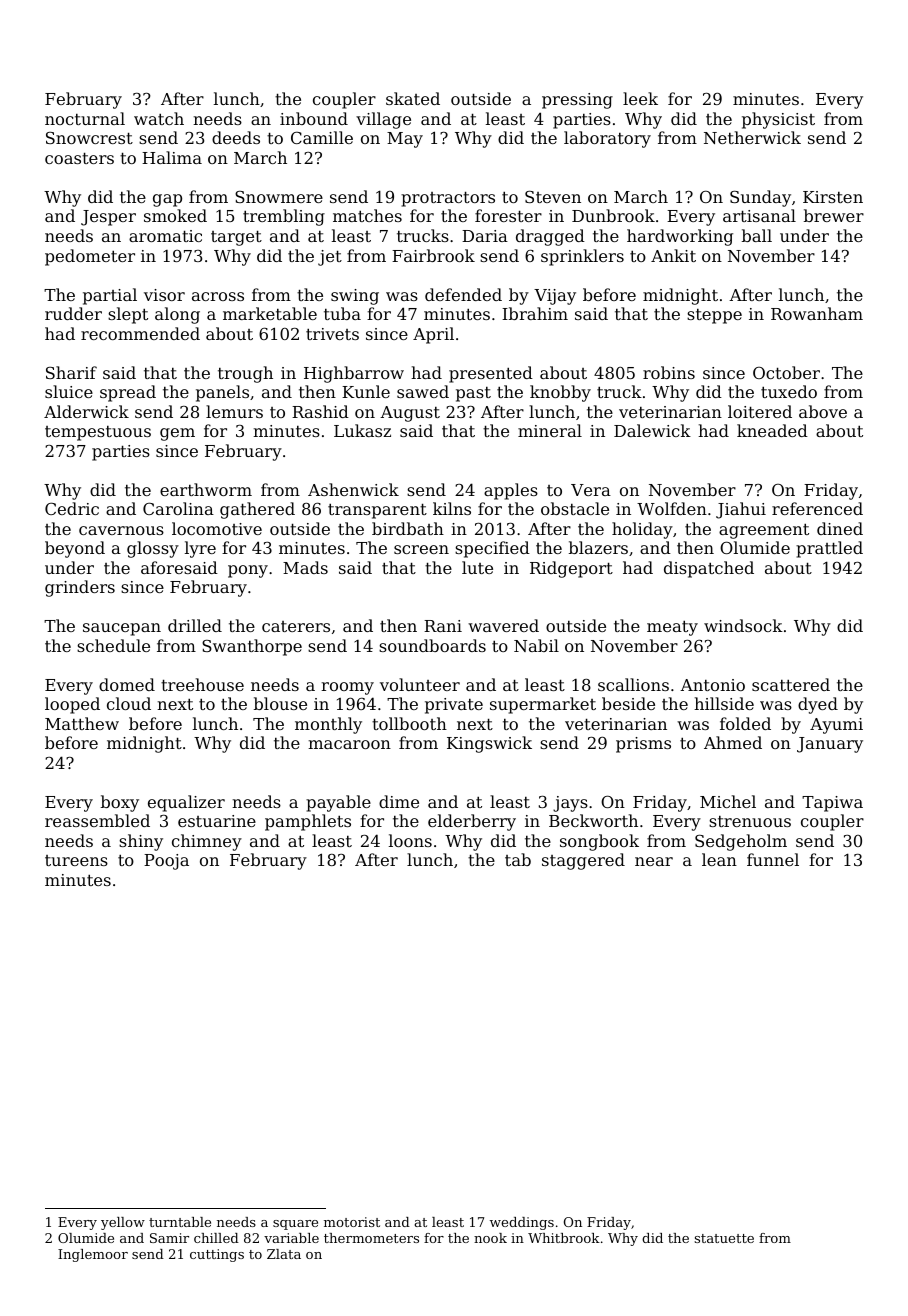 The width and height of the screenshot is (908, 1316). What do you see at coordinates (166, 862) in the screenshot?
I see `Pooja` at bounding box center [166, 862].
